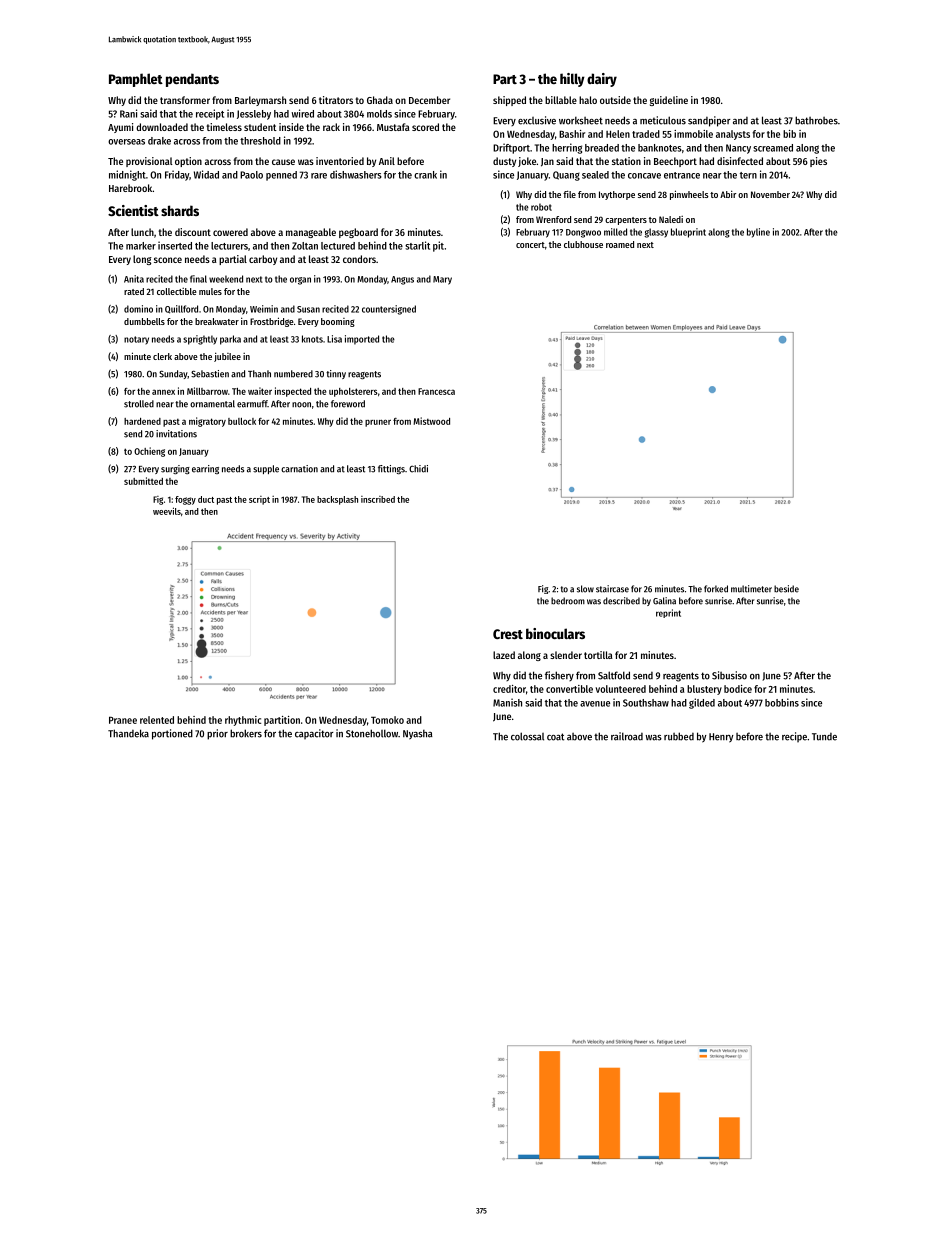 This screenshot has height=1233, width=952. I want to click on robot, so click(541, 207).
